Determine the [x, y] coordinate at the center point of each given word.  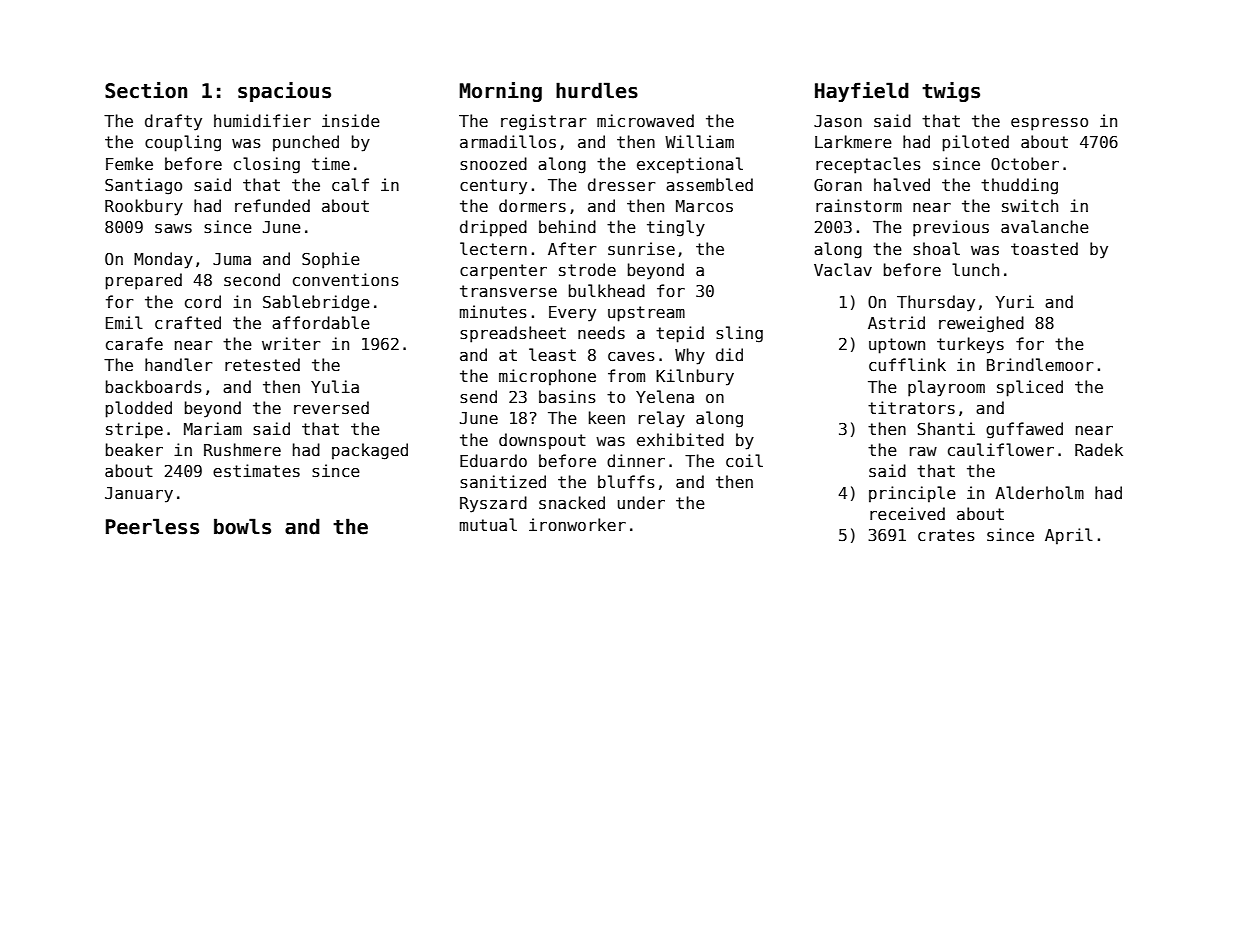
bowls [242, 526]
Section [146, 90]
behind [567, 226]
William [699, 141]
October [1025, 163]
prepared [144, 281]
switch [1030, 205]
